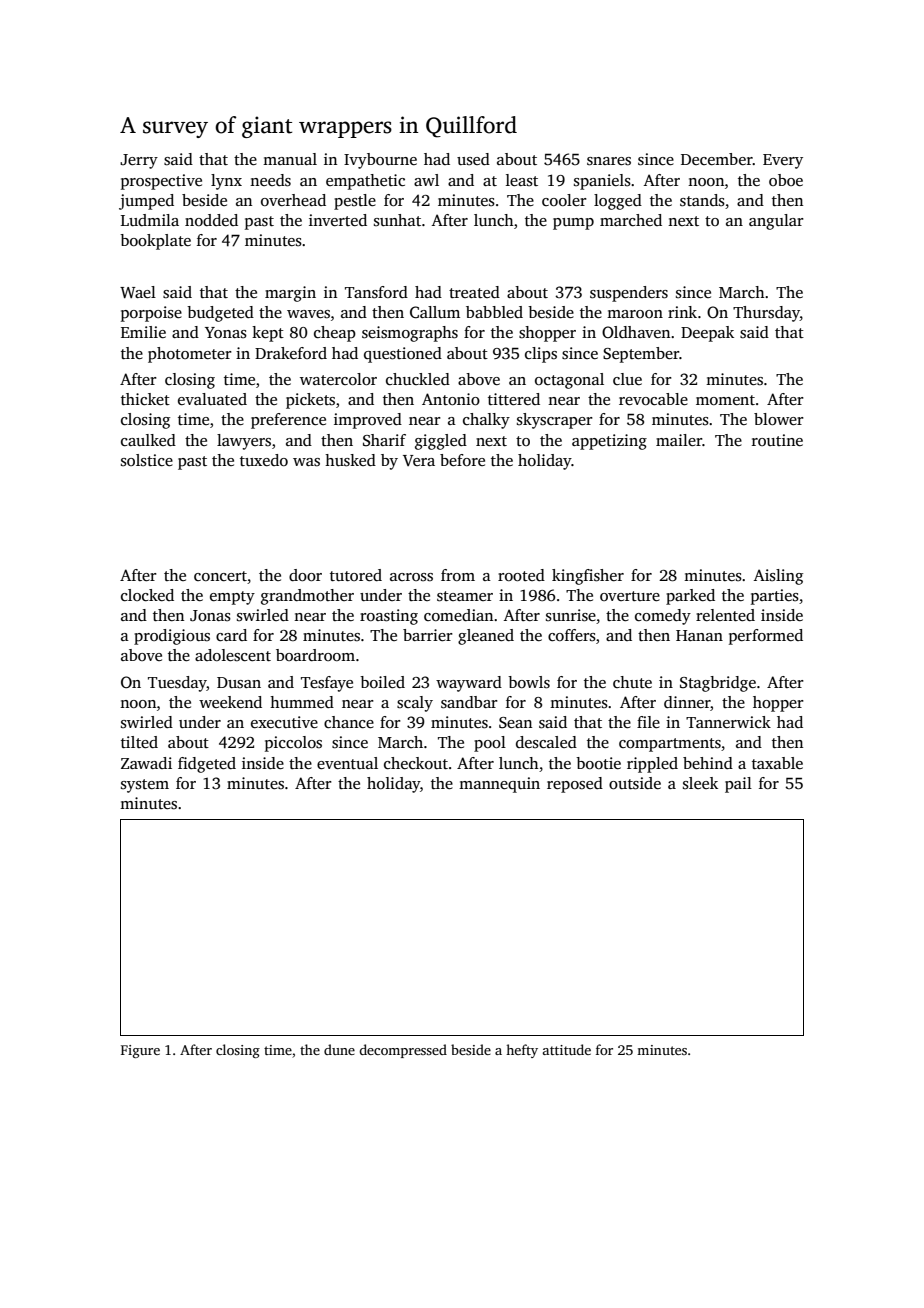 This screenshot has width=924, height=1308. Describe the element at coordinates (474, 292) in the screenshot. I see `treated` at that location.
